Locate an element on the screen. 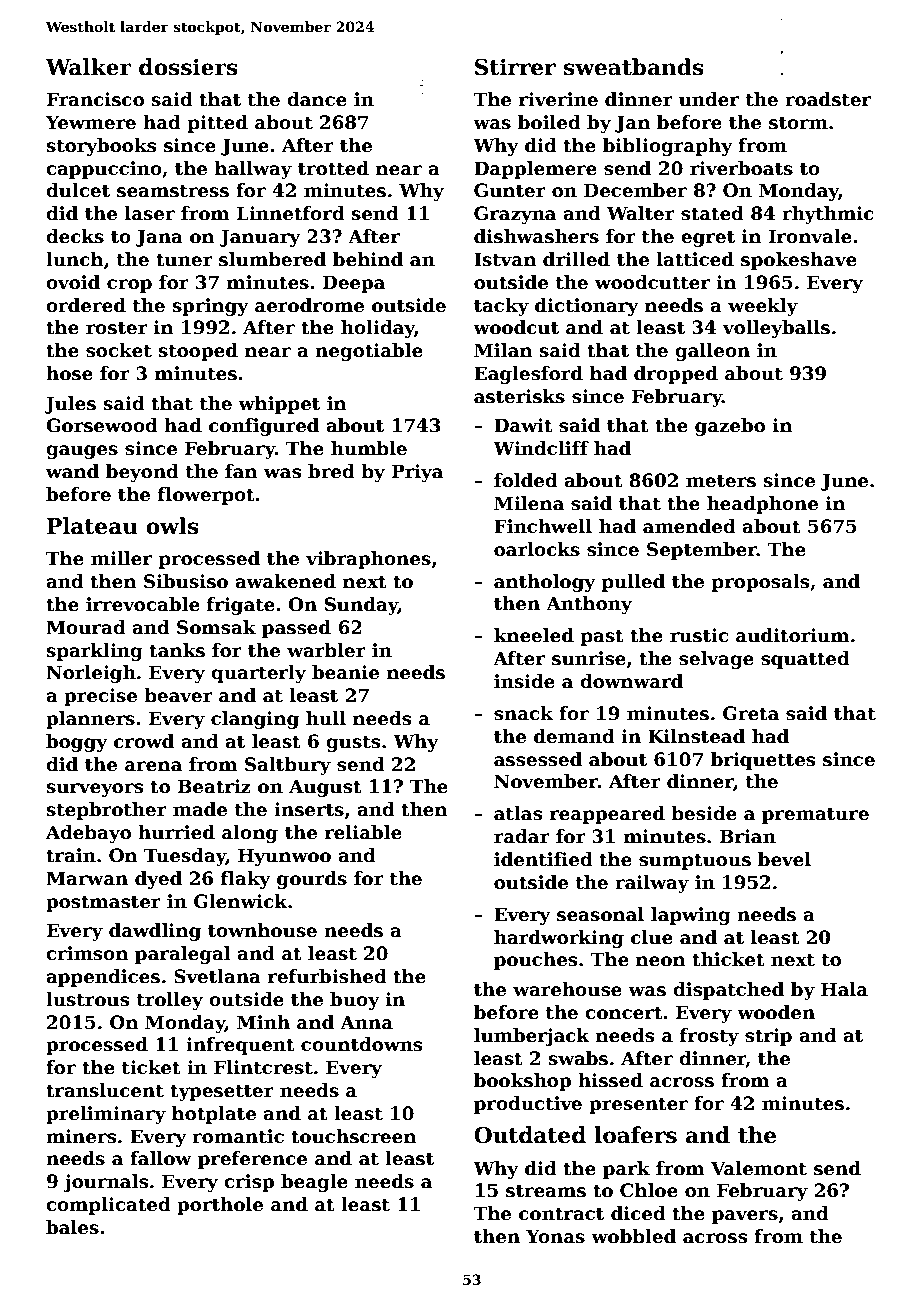 This screenshot has width=924, height=1308. riverboats is located at coordinates (741, 168).
